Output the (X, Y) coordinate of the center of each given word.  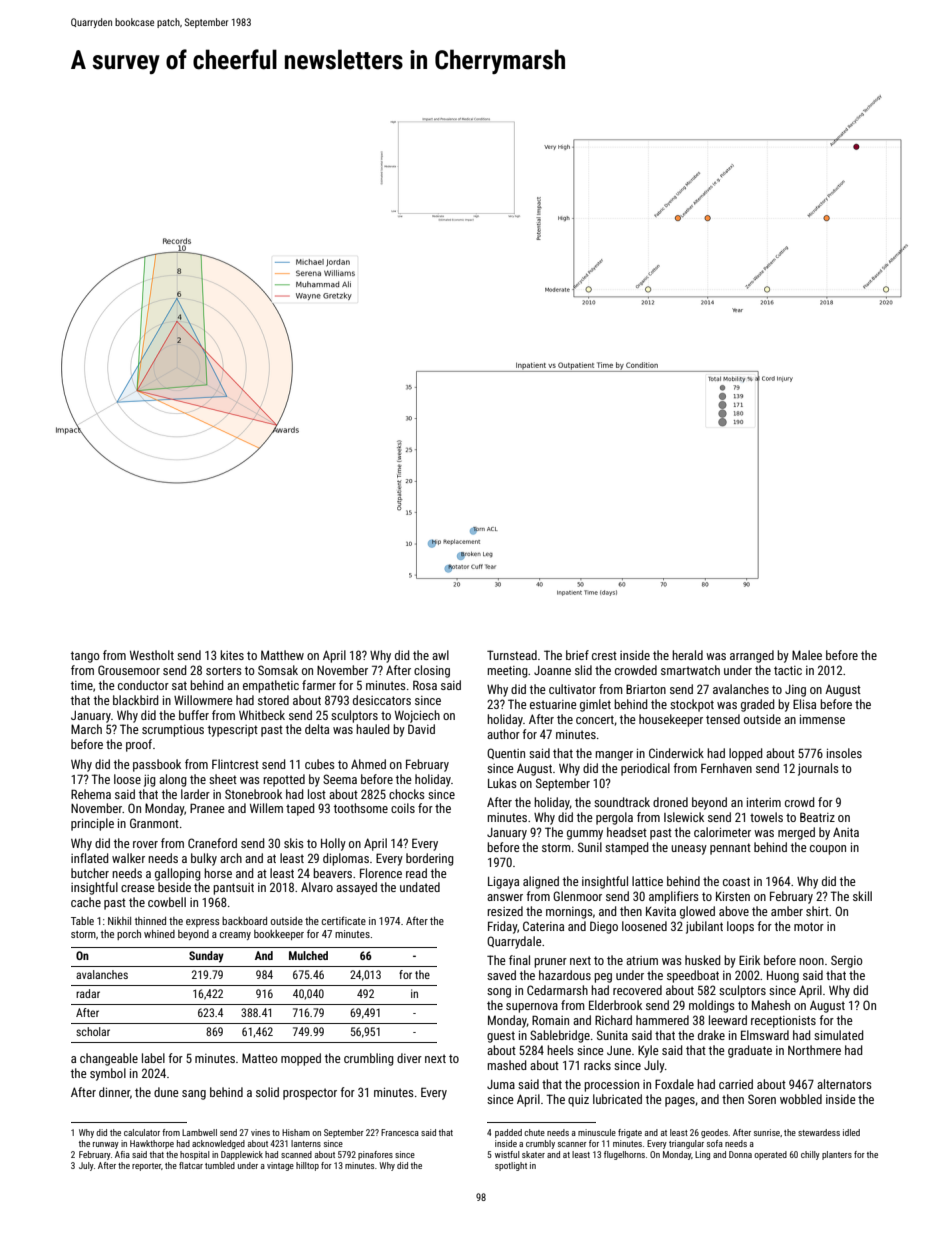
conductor (143, 685)
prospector (310, 1094)
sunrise (767, 1132)
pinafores (375, 1155)
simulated (839, 1035)
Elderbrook (615, 1005)
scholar (93, 1031)
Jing (795, 691)
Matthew (282, 655)
